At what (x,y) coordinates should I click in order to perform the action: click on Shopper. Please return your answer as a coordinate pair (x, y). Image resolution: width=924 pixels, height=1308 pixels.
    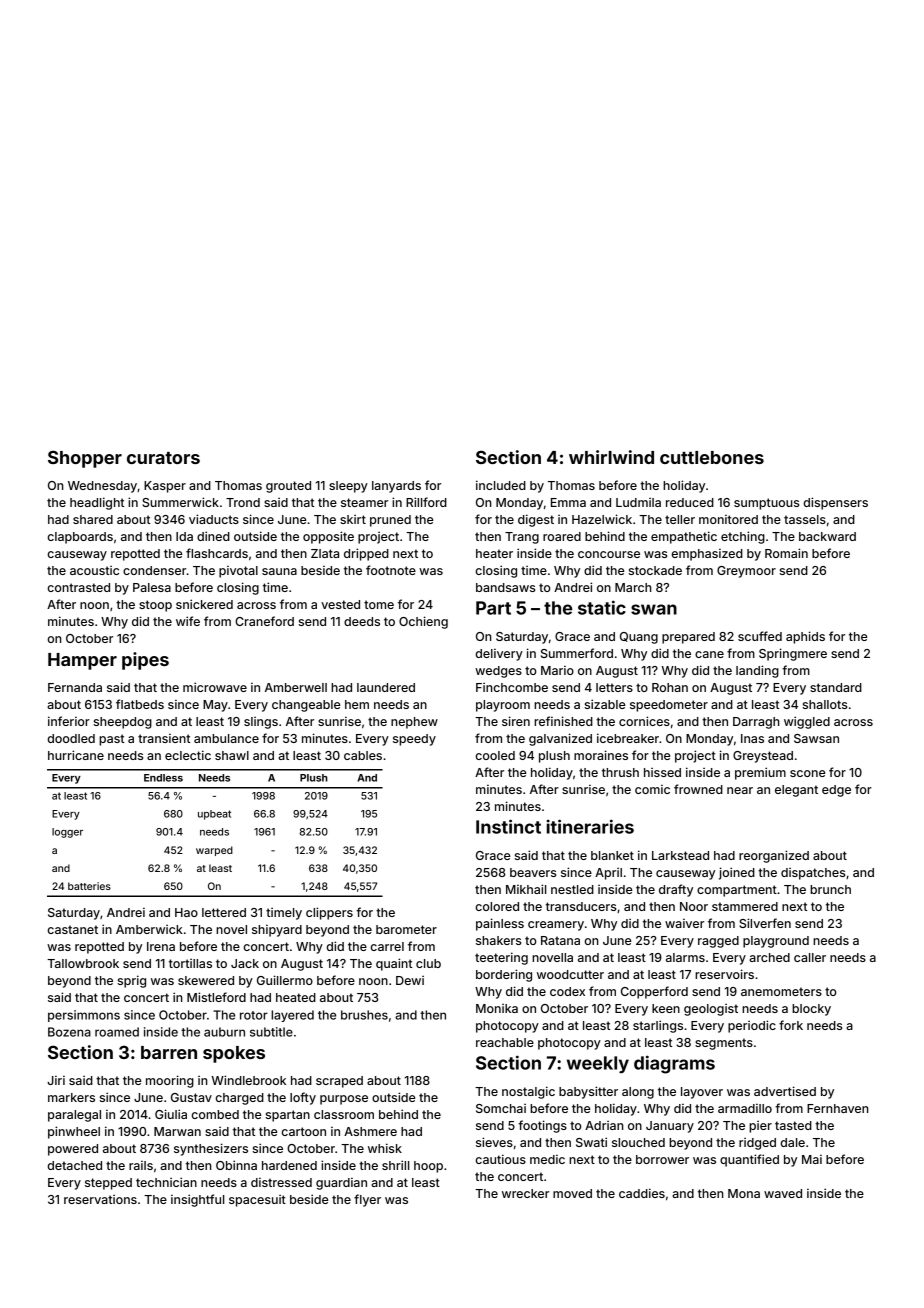
    Looking at the image, I should click on (85, 459).
